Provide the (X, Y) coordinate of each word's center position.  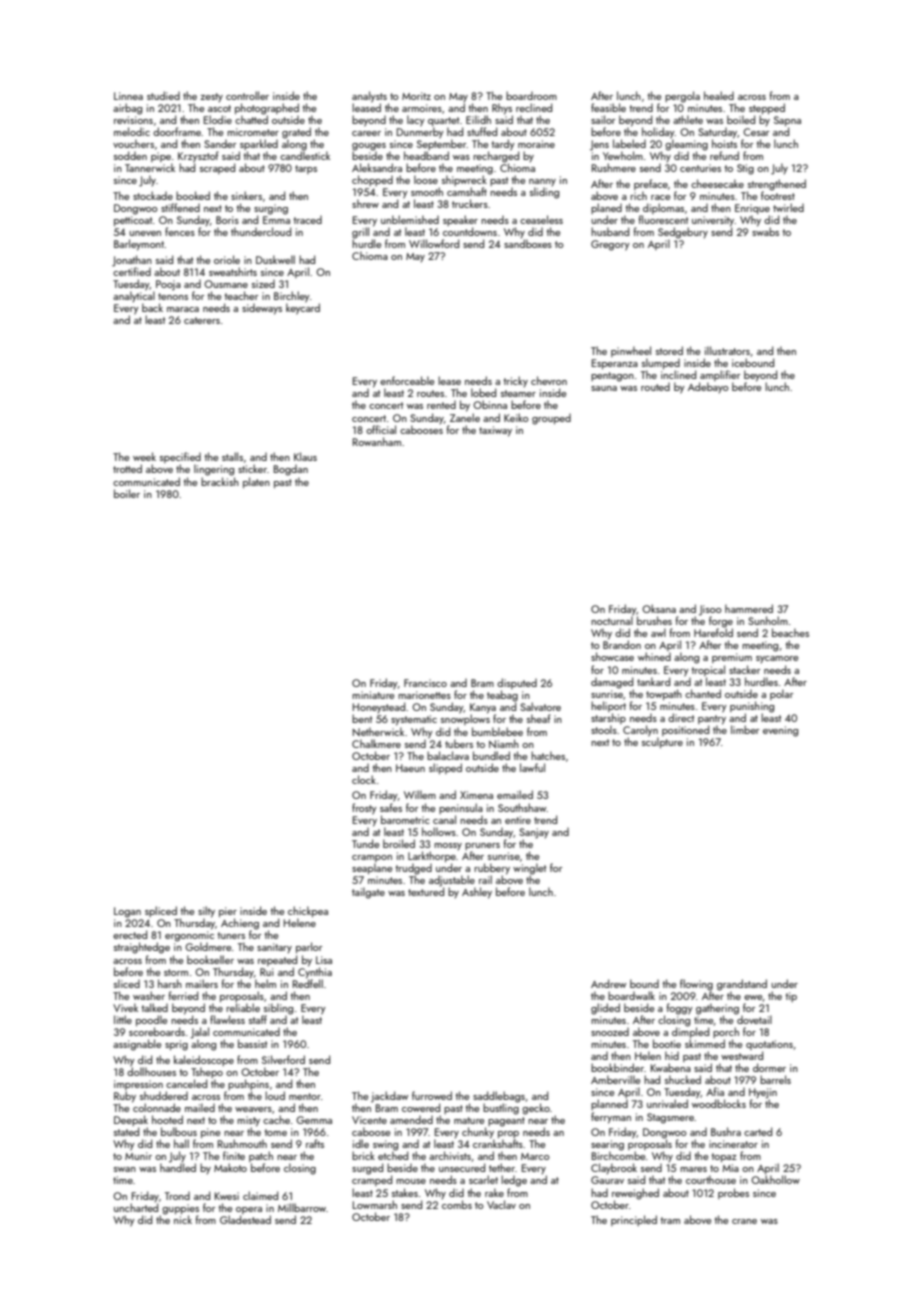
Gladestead (245, 1219)
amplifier (720, 375)
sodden (130, 155)
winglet (529, 869)
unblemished (410, 219)
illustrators (727, 350)
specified (180, 457)
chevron (549, 380)
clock (364, 779)
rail (485, 879)
